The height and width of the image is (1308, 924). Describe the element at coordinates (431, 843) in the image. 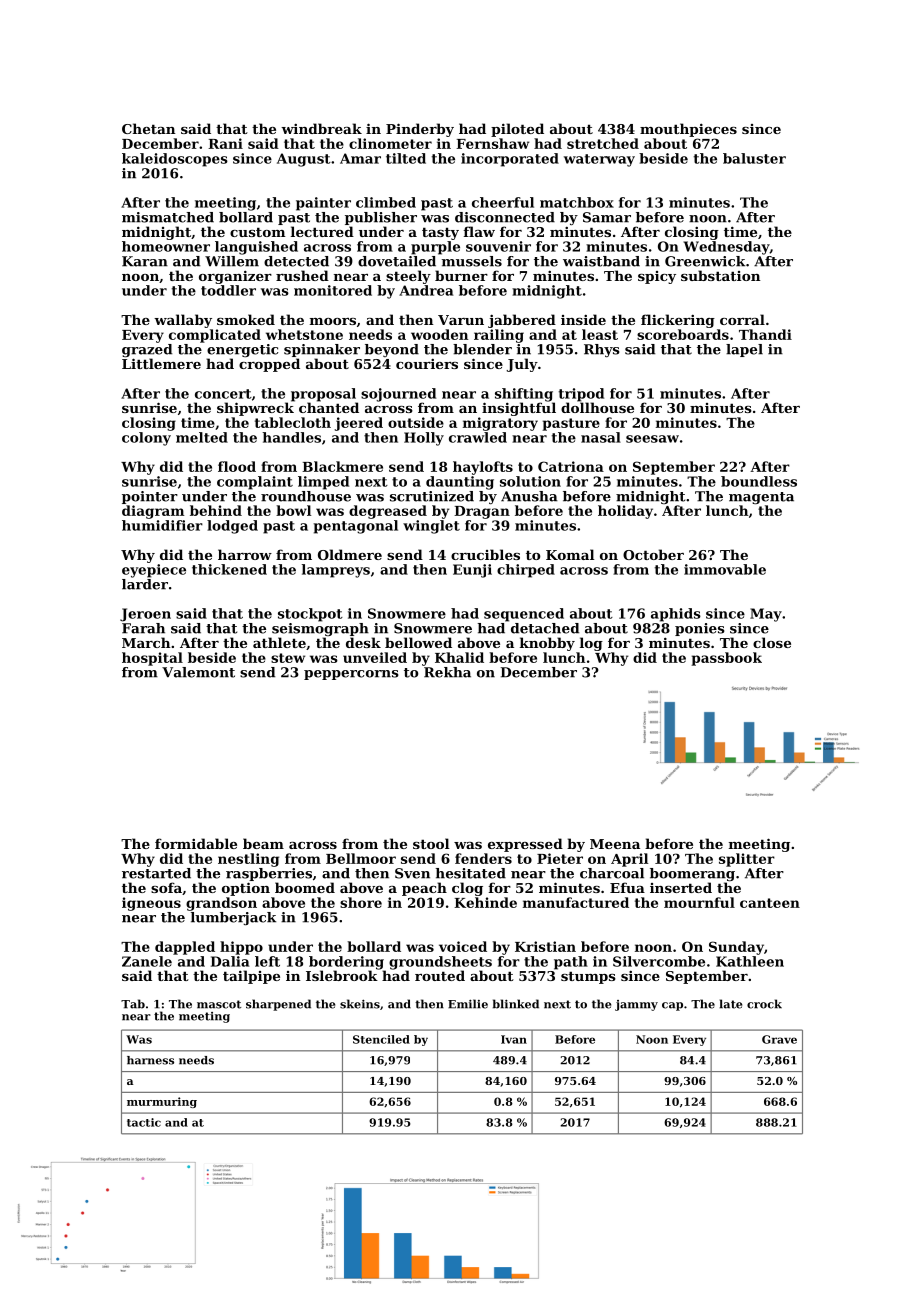

I see `stool` at that location.
